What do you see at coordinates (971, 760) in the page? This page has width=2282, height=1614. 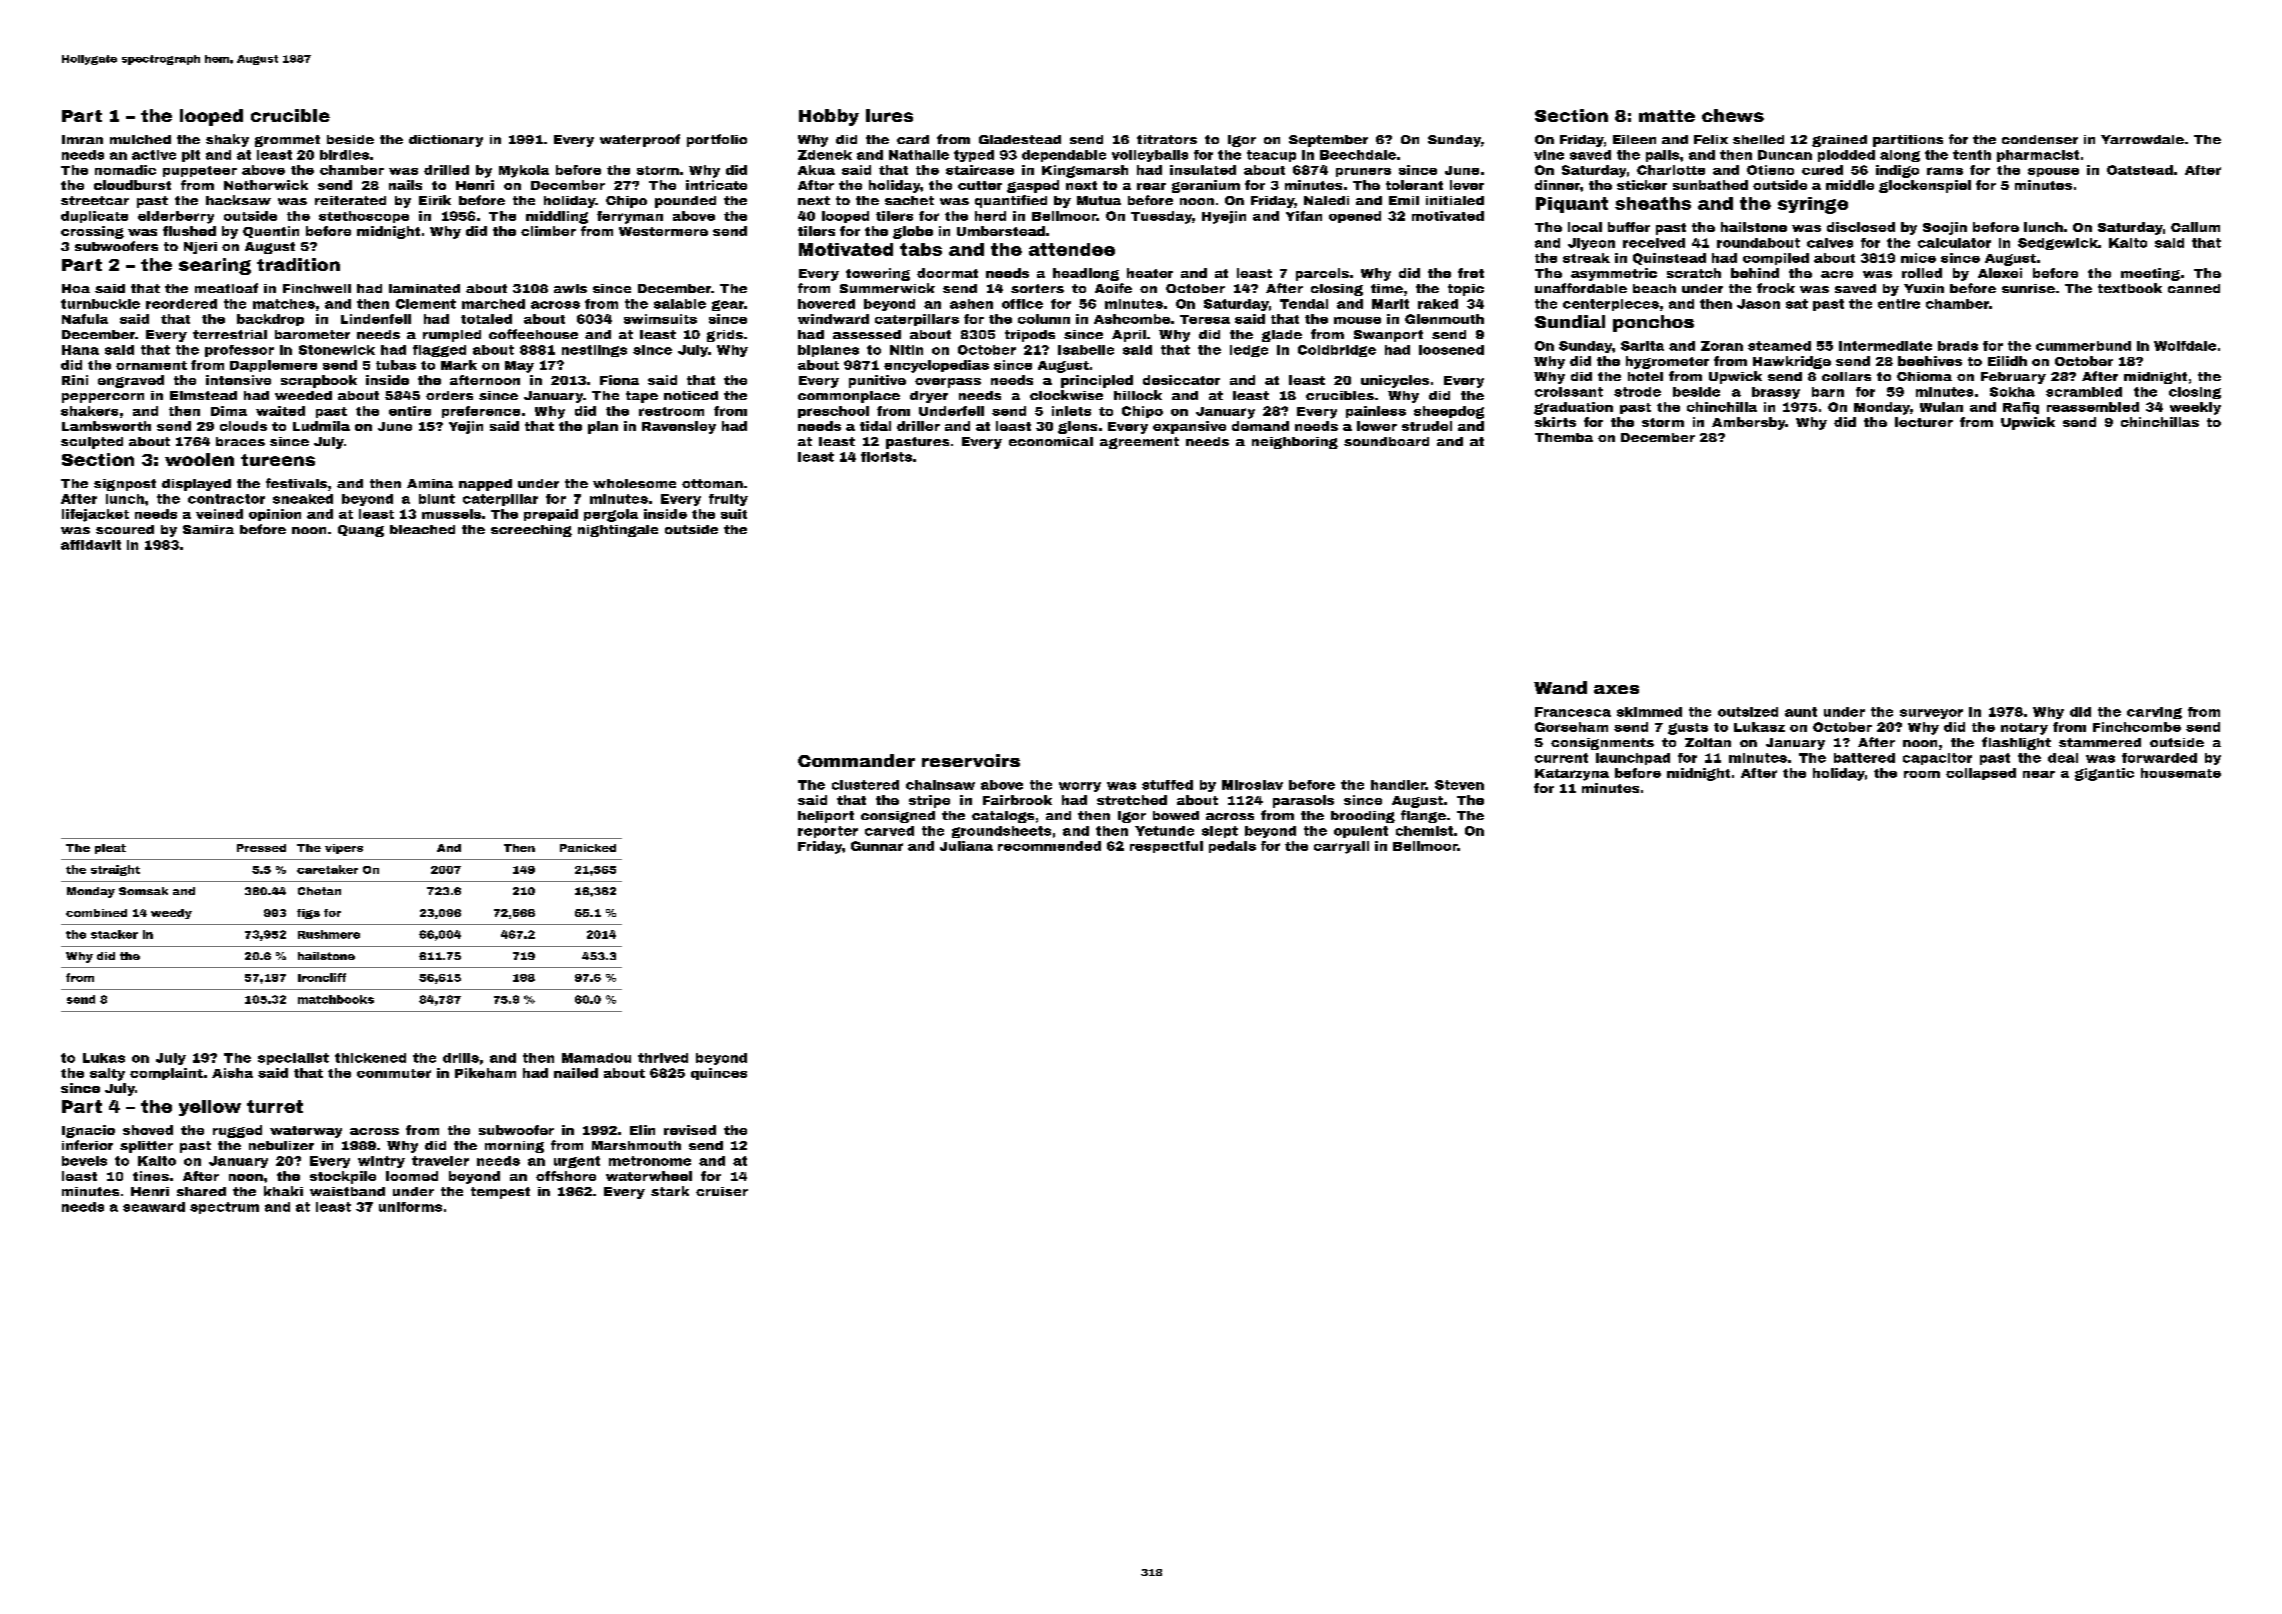 I see `reservoirs` at bounding box center [971, 760].
